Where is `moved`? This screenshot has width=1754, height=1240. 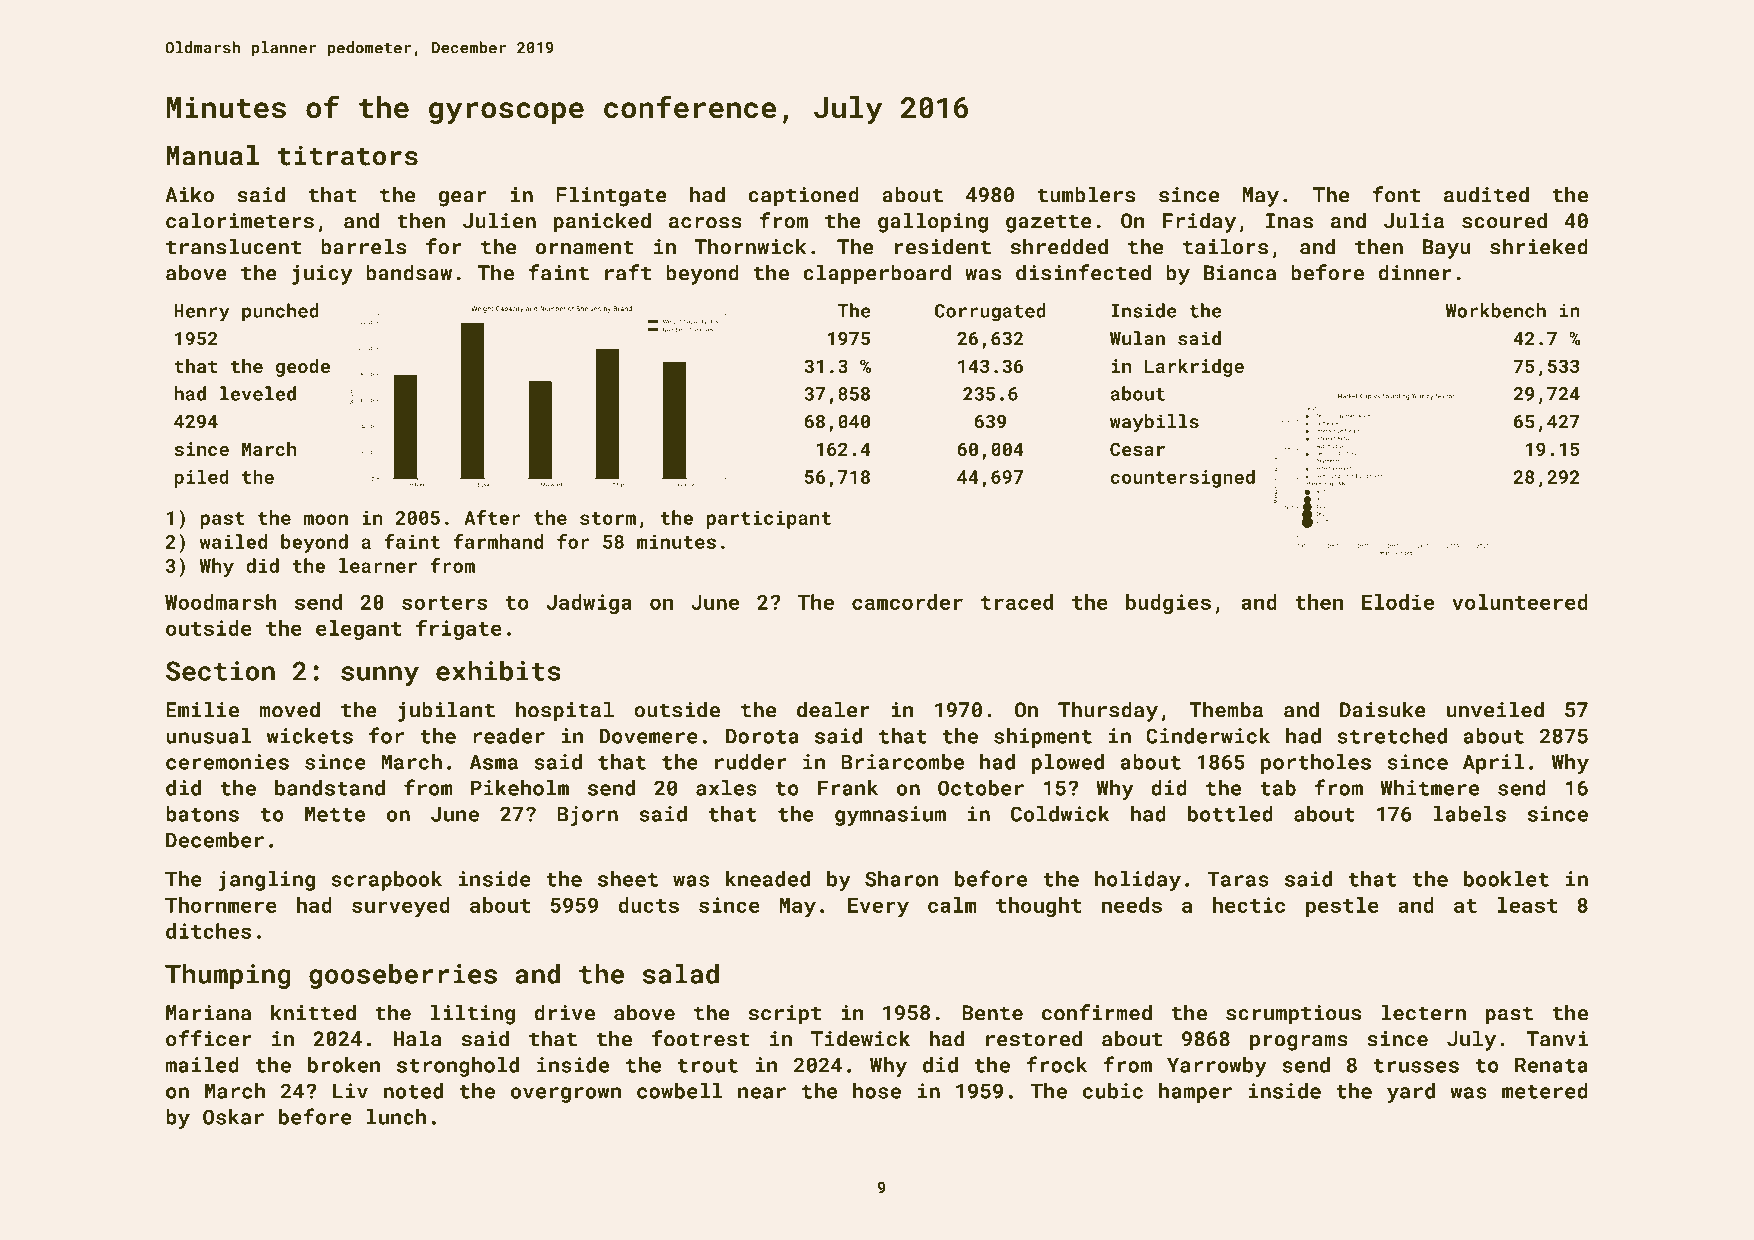
moved is located at coordinates (289, 709).
